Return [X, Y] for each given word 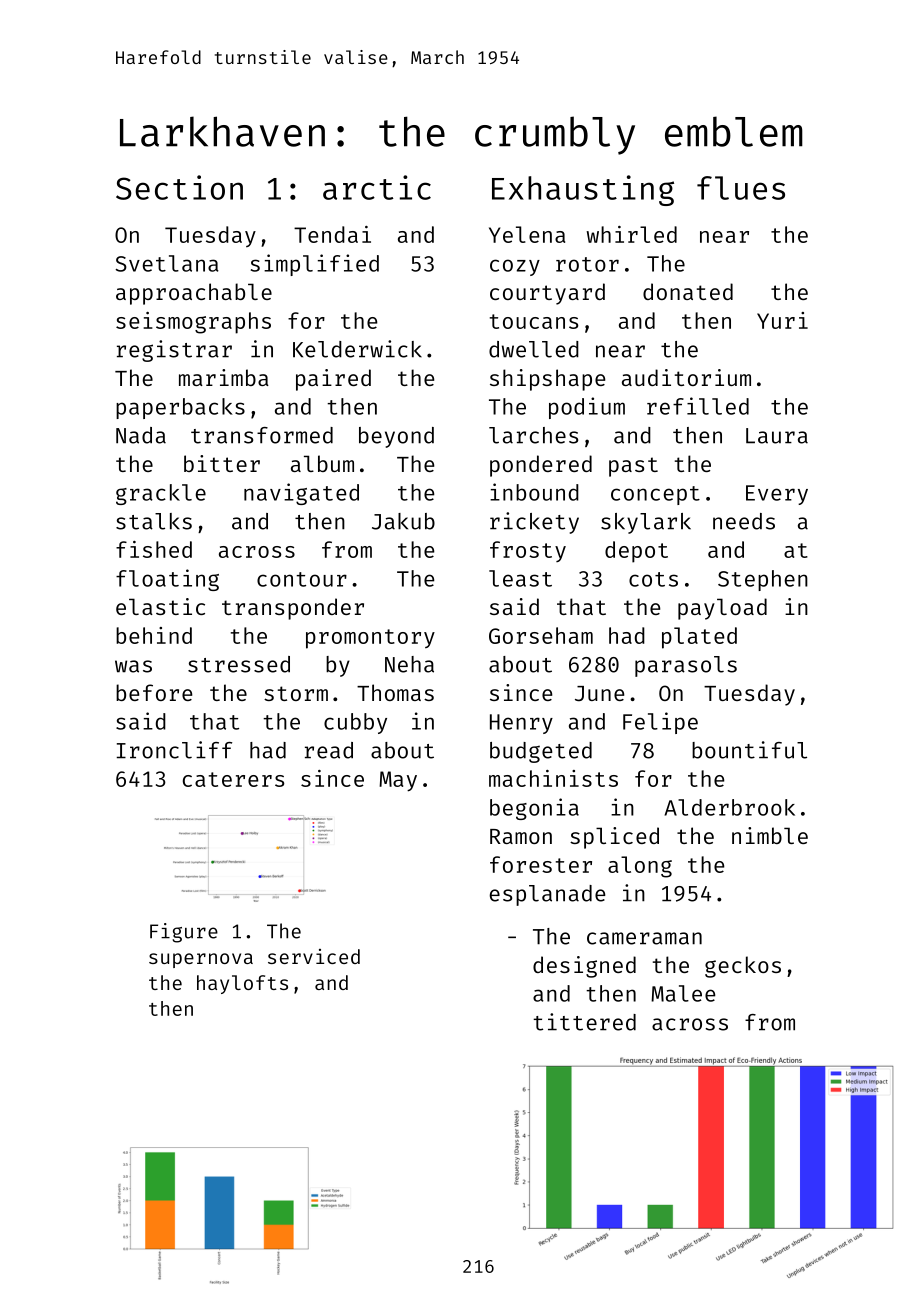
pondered [541, 466]
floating [167, 580]
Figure [184, 933]
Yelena [527, 234]
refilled [698, 406]
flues [741, 188]
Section [179, 187]
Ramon [521, 836]
